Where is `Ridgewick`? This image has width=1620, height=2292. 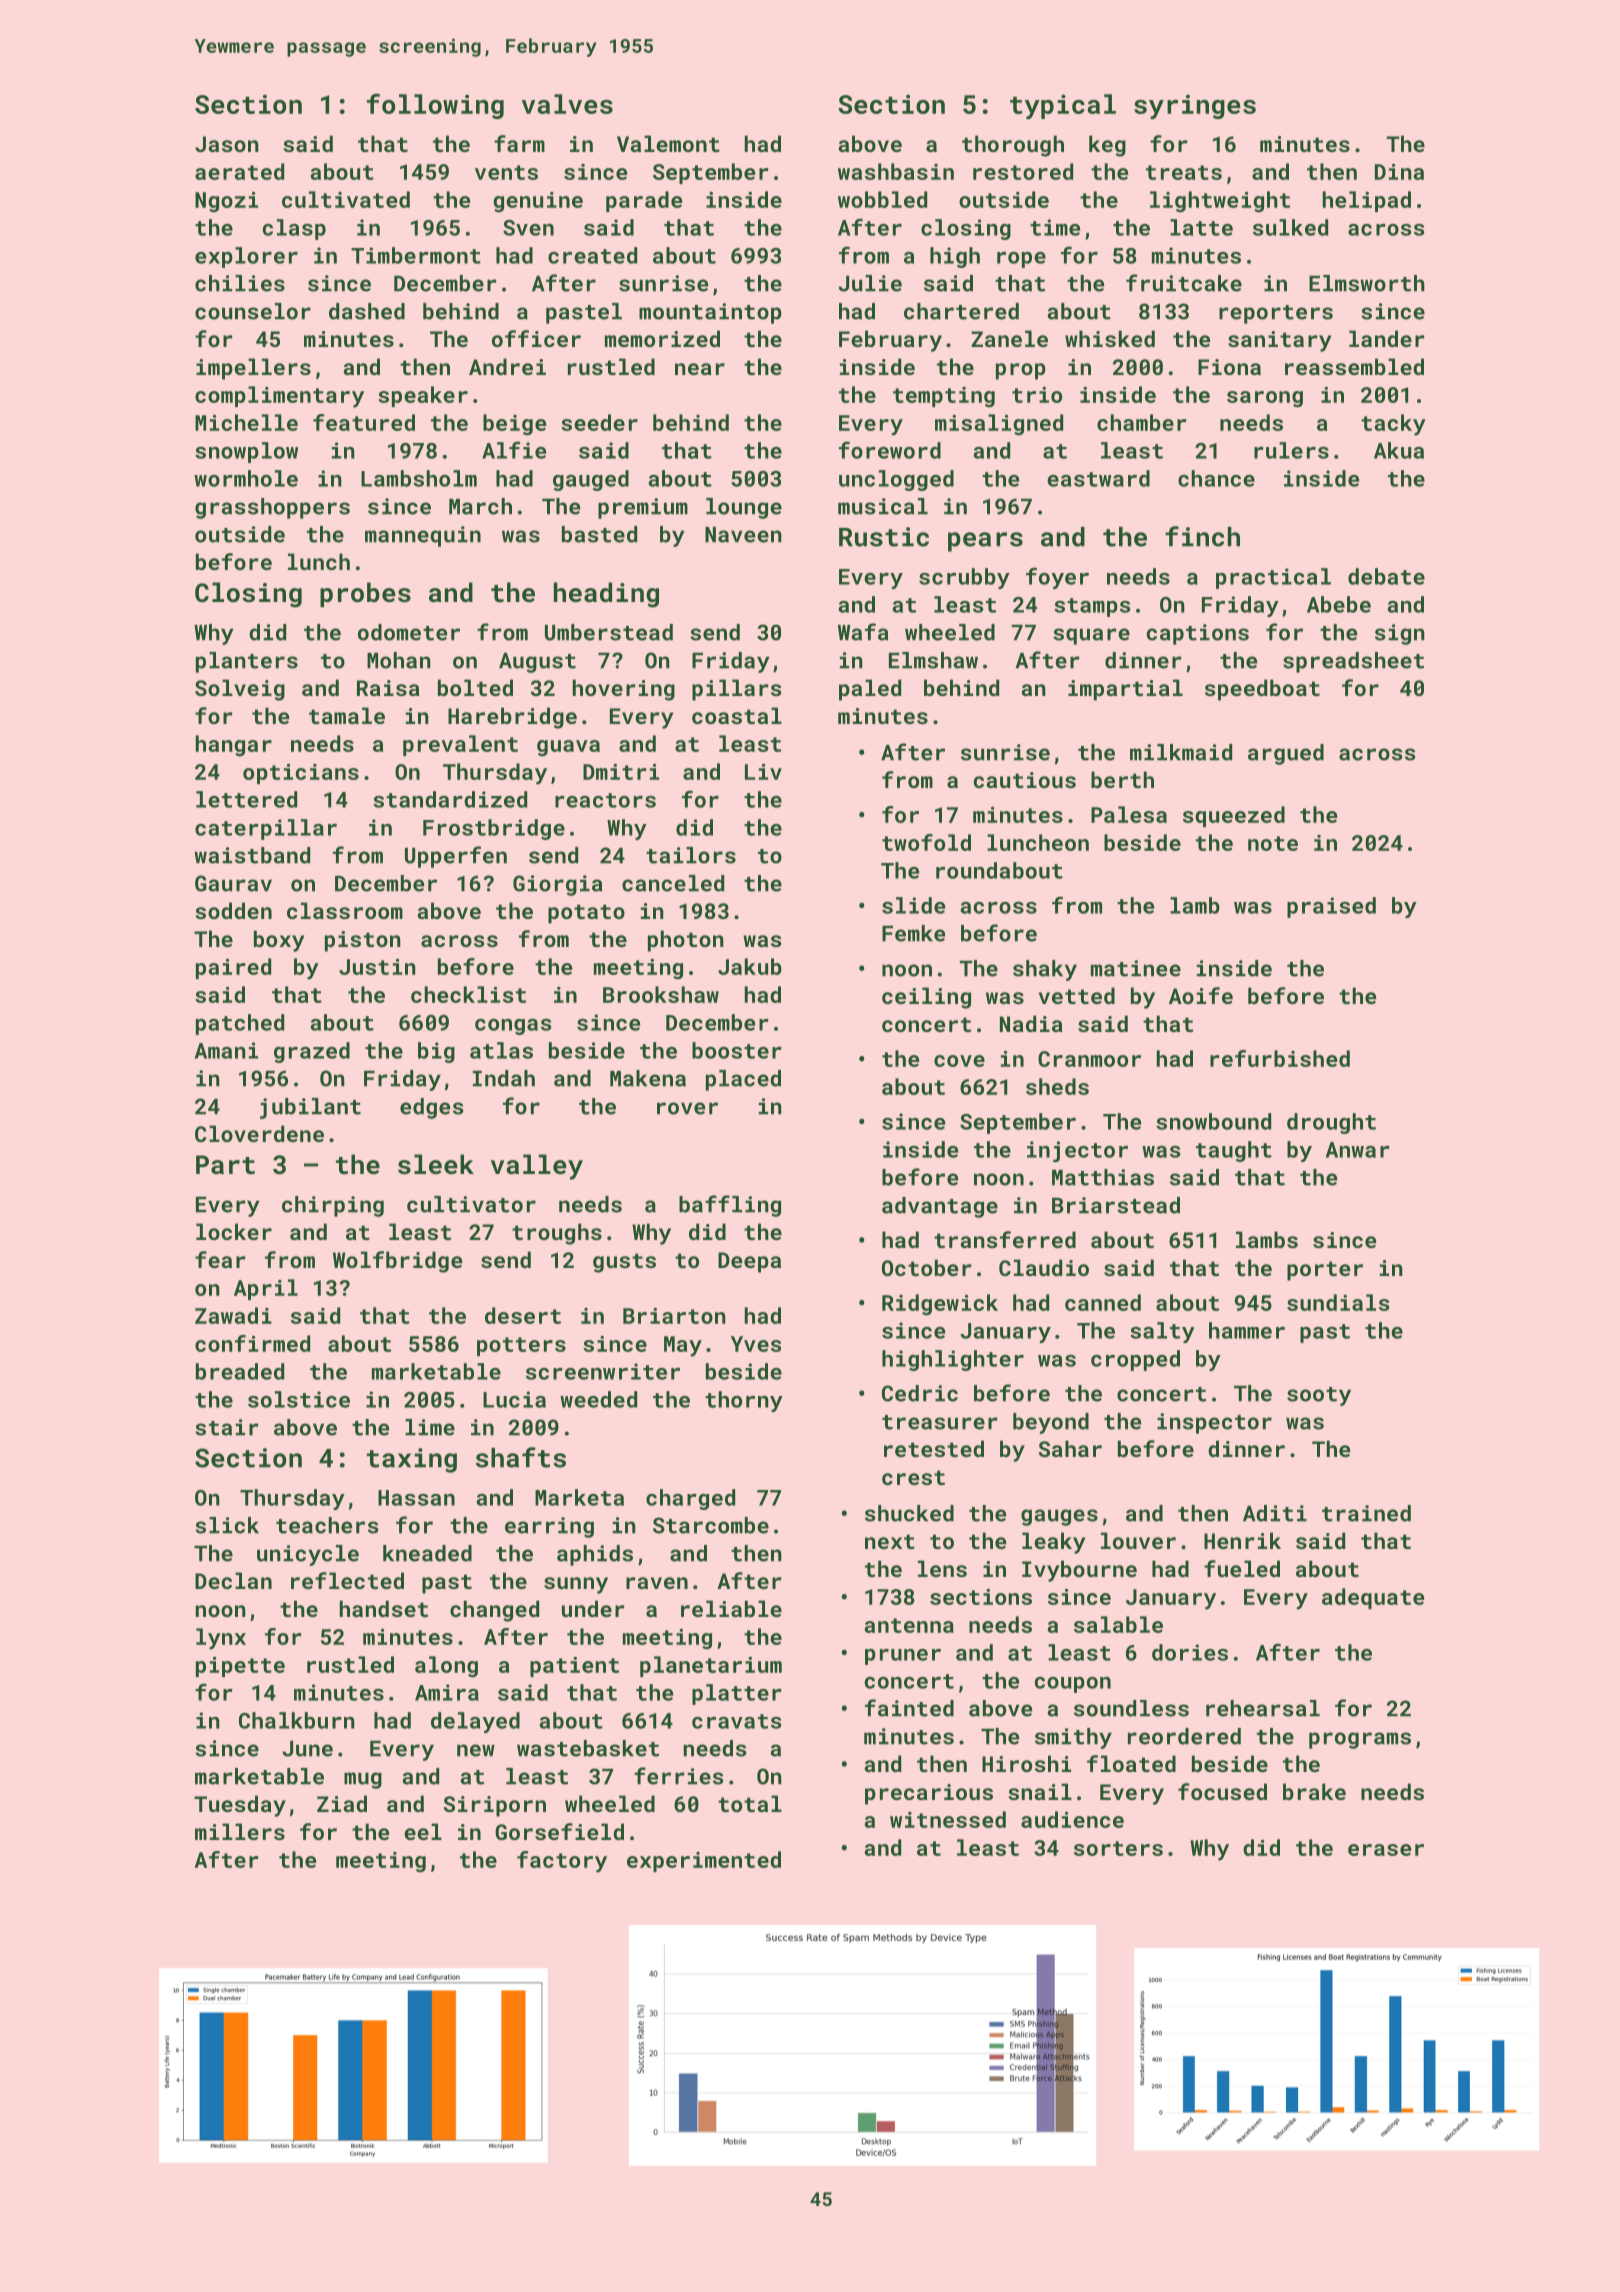
Ridgewick is located at coordinates (940, 1305).
